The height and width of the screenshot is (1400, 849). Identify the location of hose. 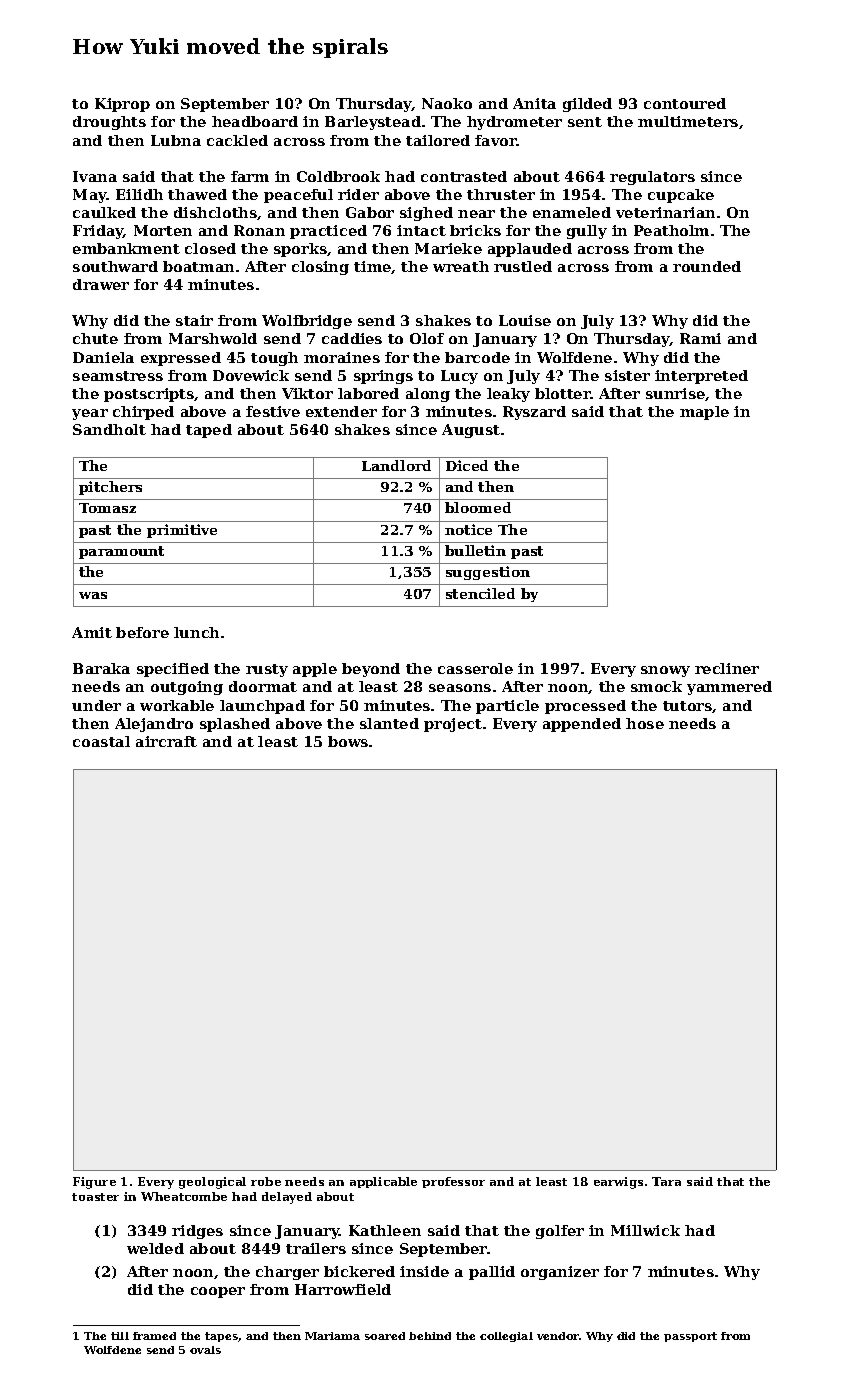
(645, 723).
